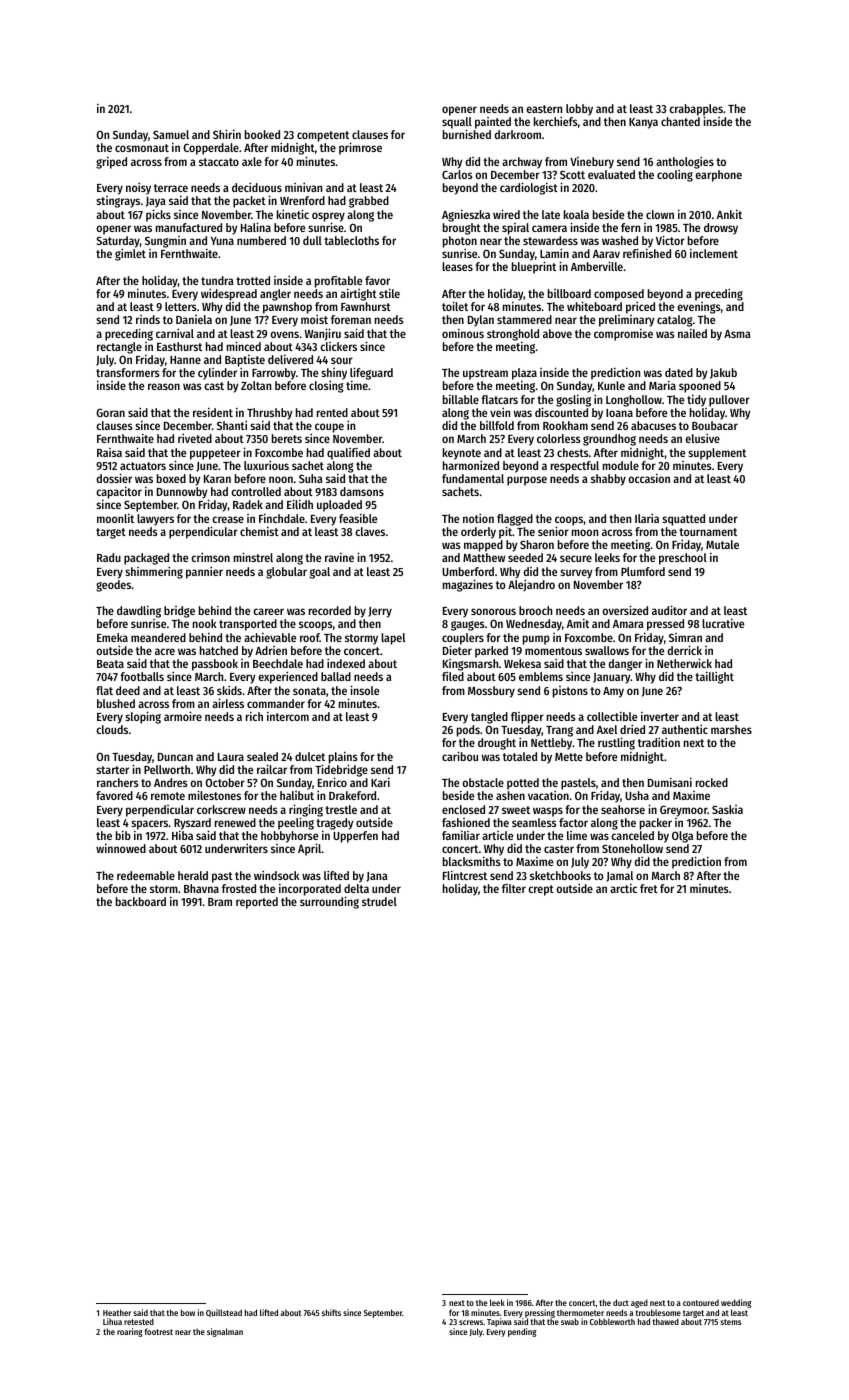  What do you see at coordinates (727, 809) in the screenshot?
I see `Saskia` at bounding box center [727, 809].
